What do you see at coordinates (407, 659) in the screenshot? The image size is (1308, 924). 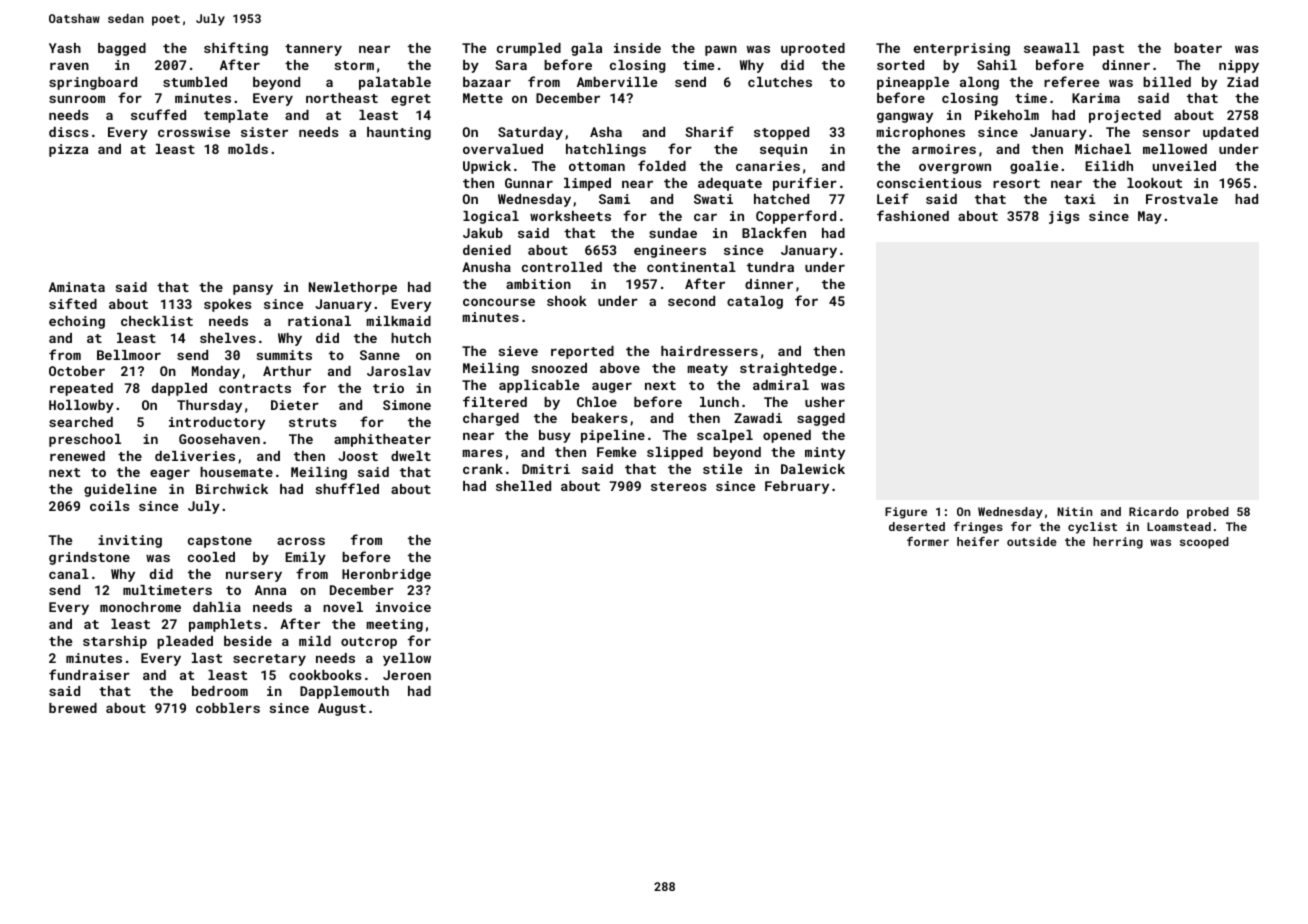 I see `yellow` at bounding box center [407, 659].
